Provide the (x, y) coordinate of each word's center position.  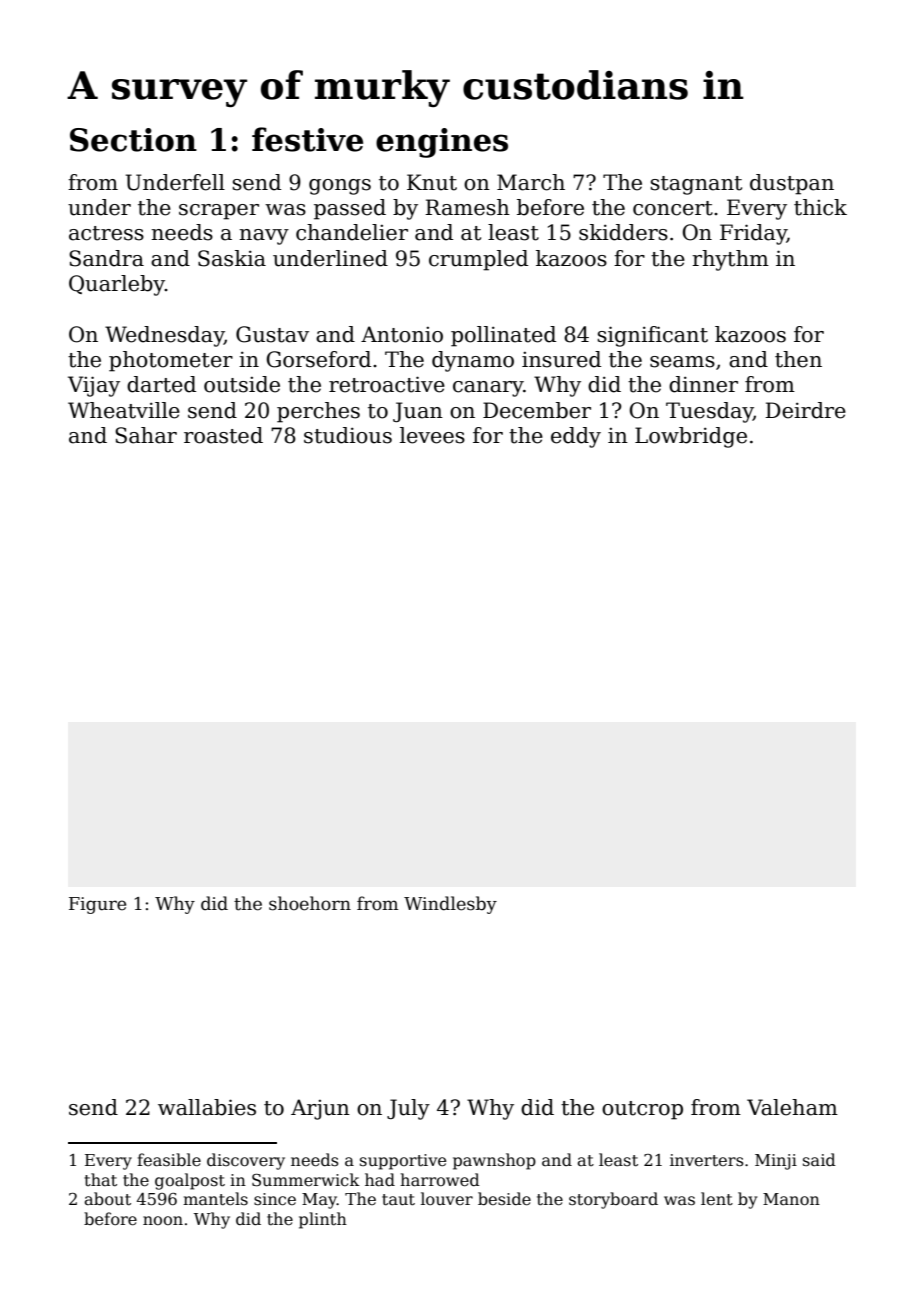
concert (673, 208)
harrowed (440, 1180)
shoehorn (310, 903)
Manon (791, 1199)
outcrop (642, 1110)
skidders (623, 232)
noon (163, 1220)
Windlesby (450, 905)
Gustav (272, 334)
